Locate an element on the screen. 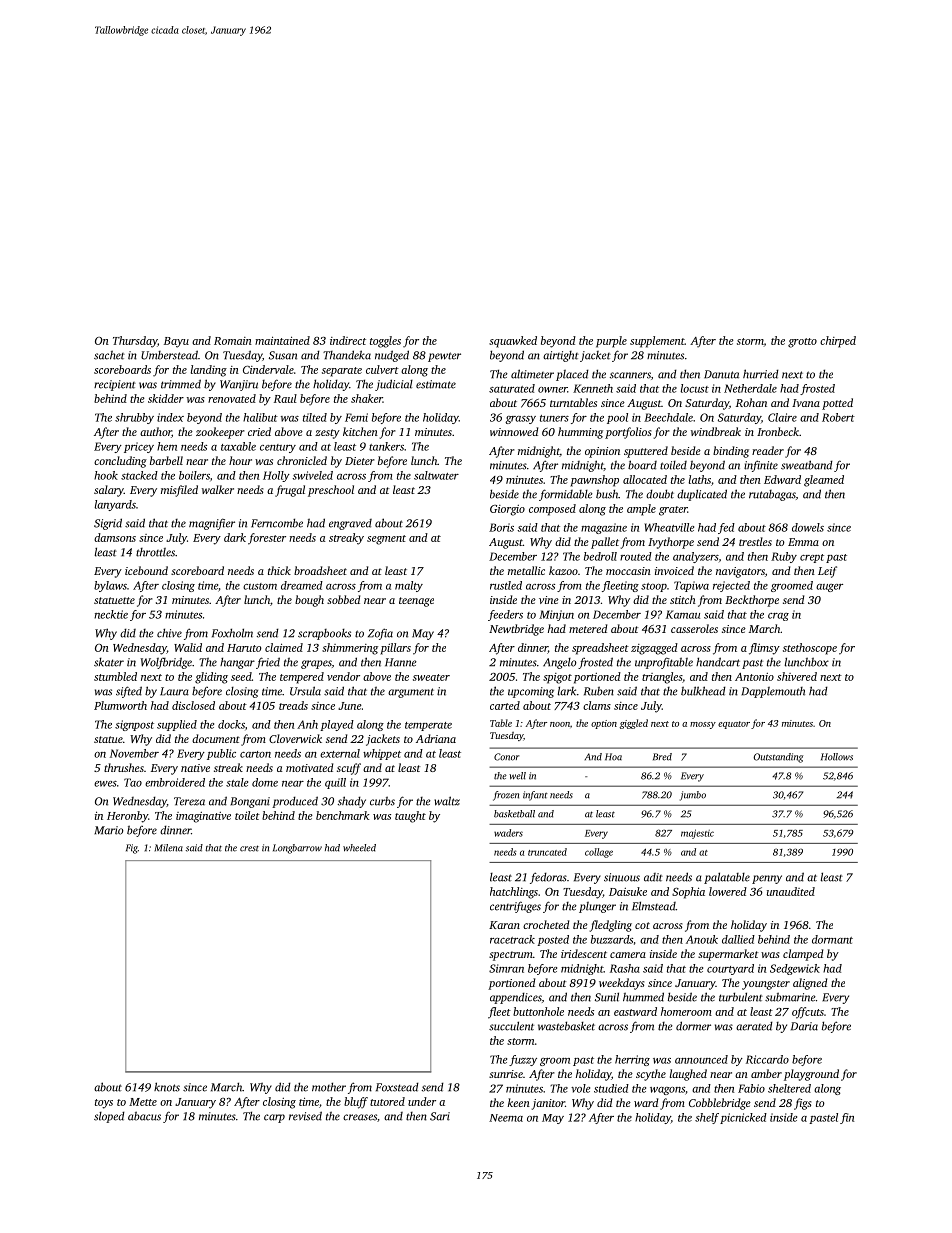 The image size is (952, 1233). adit is located at coordinates (653, 877).
